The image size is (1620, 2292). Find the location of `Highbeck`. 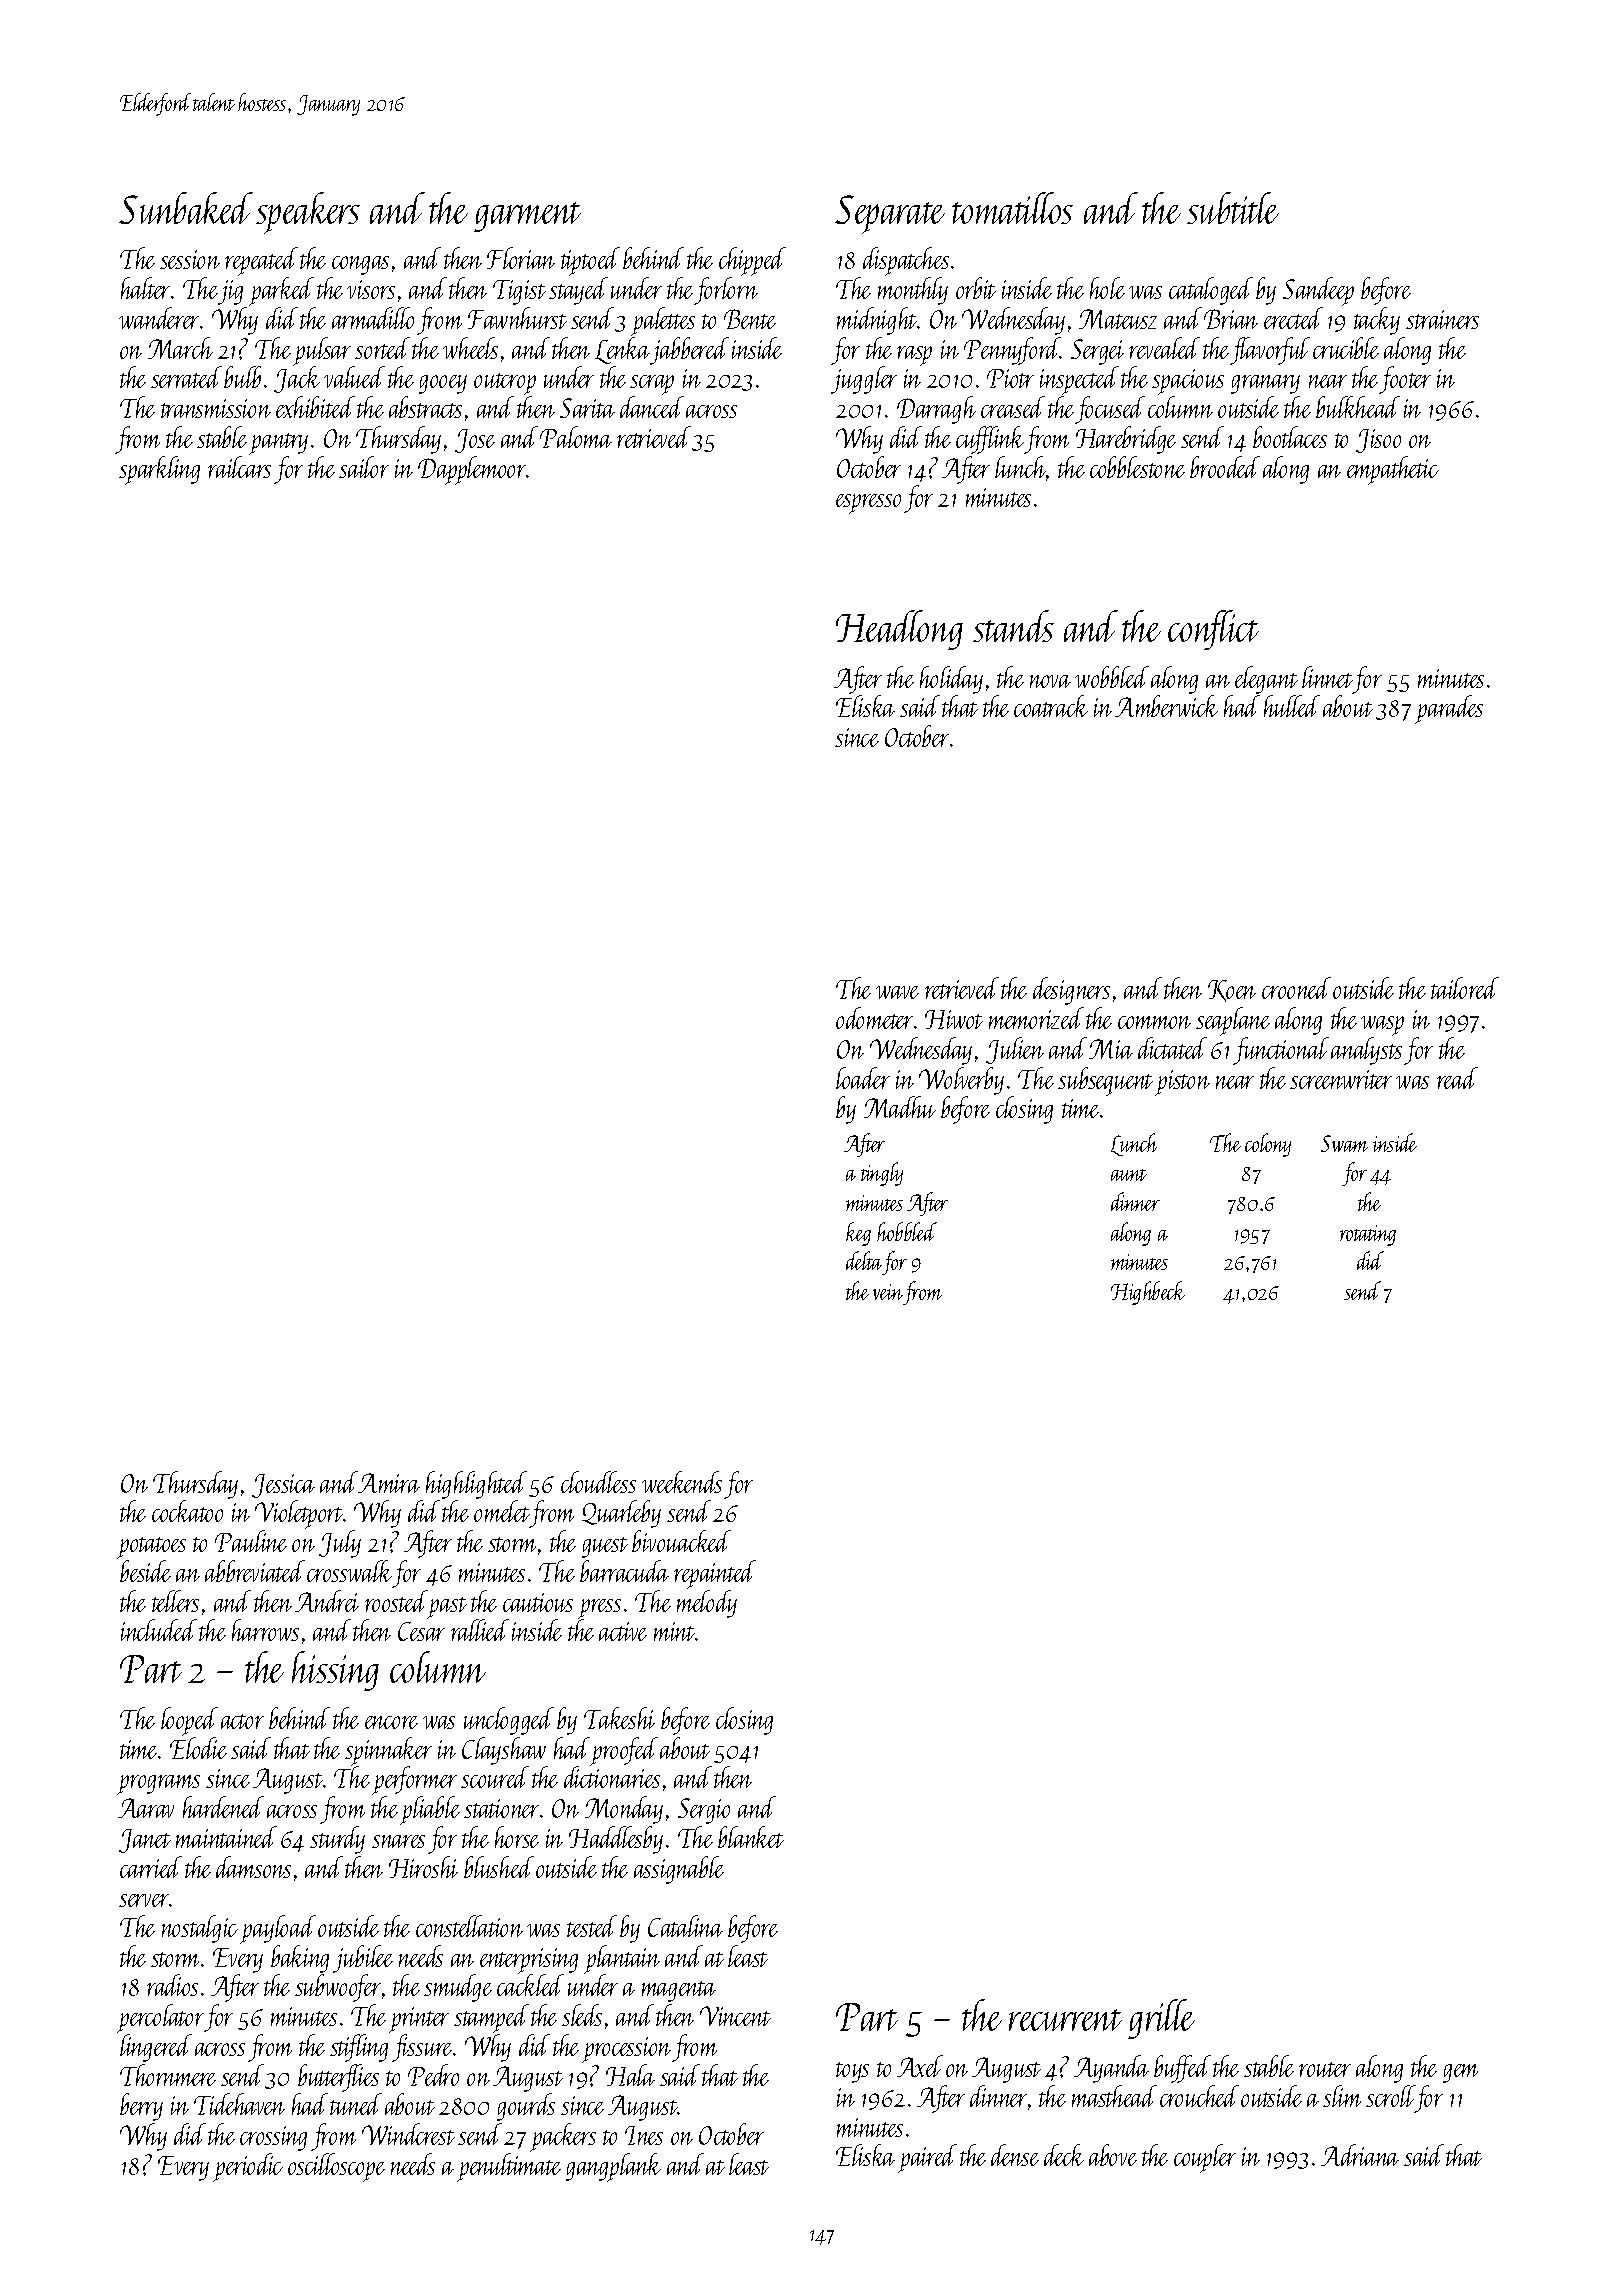

Highbeck is located at coordinates (1148, 1293).
